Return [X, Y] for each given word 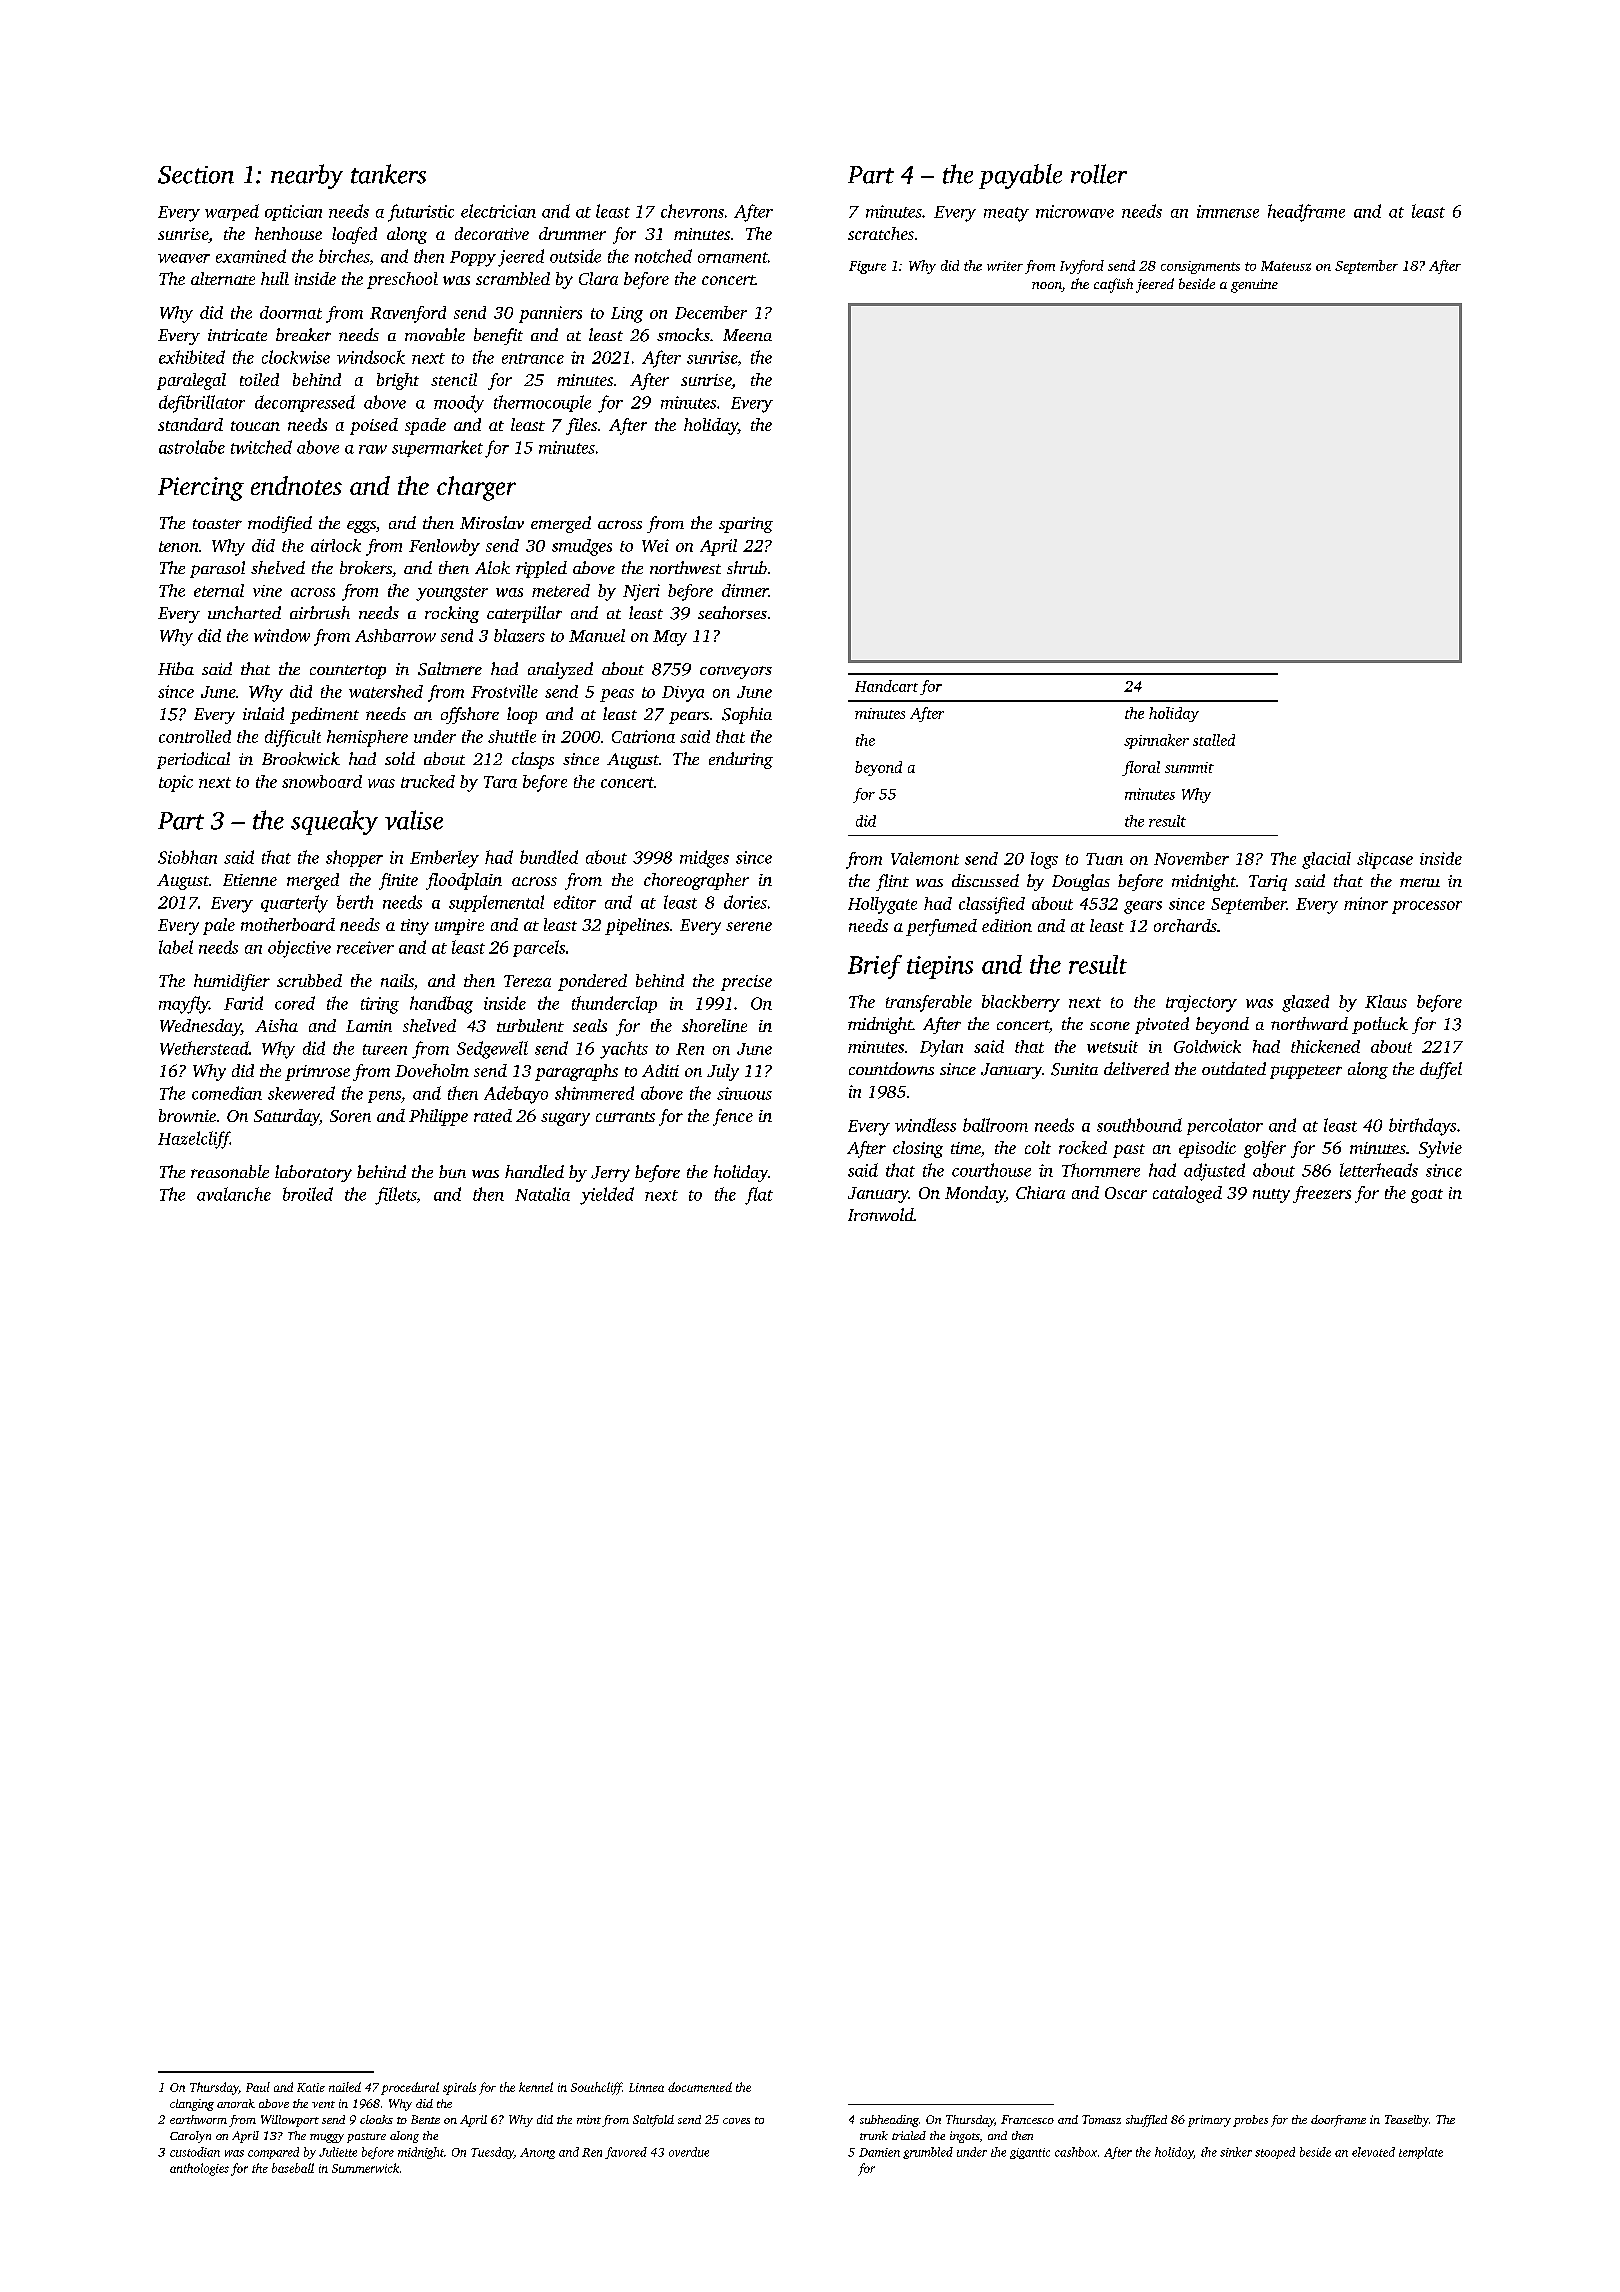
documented [700, 2087]
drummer [572, 233]
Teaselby [1407, 2121]
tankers [388, 174]
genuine [1254, 286]
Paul [258, 2087]
